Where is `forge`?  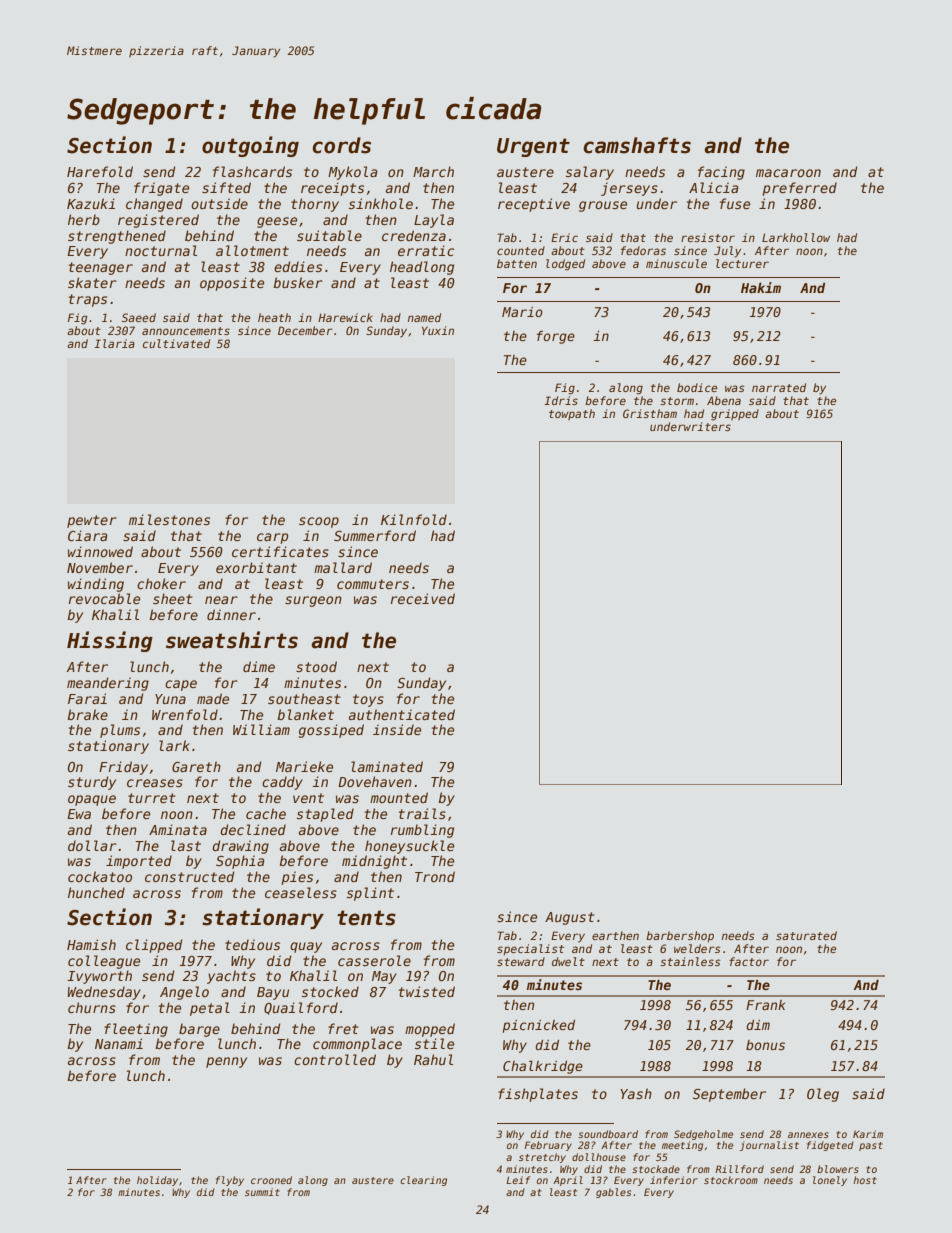 forge is located at coordinates (556, 337).
